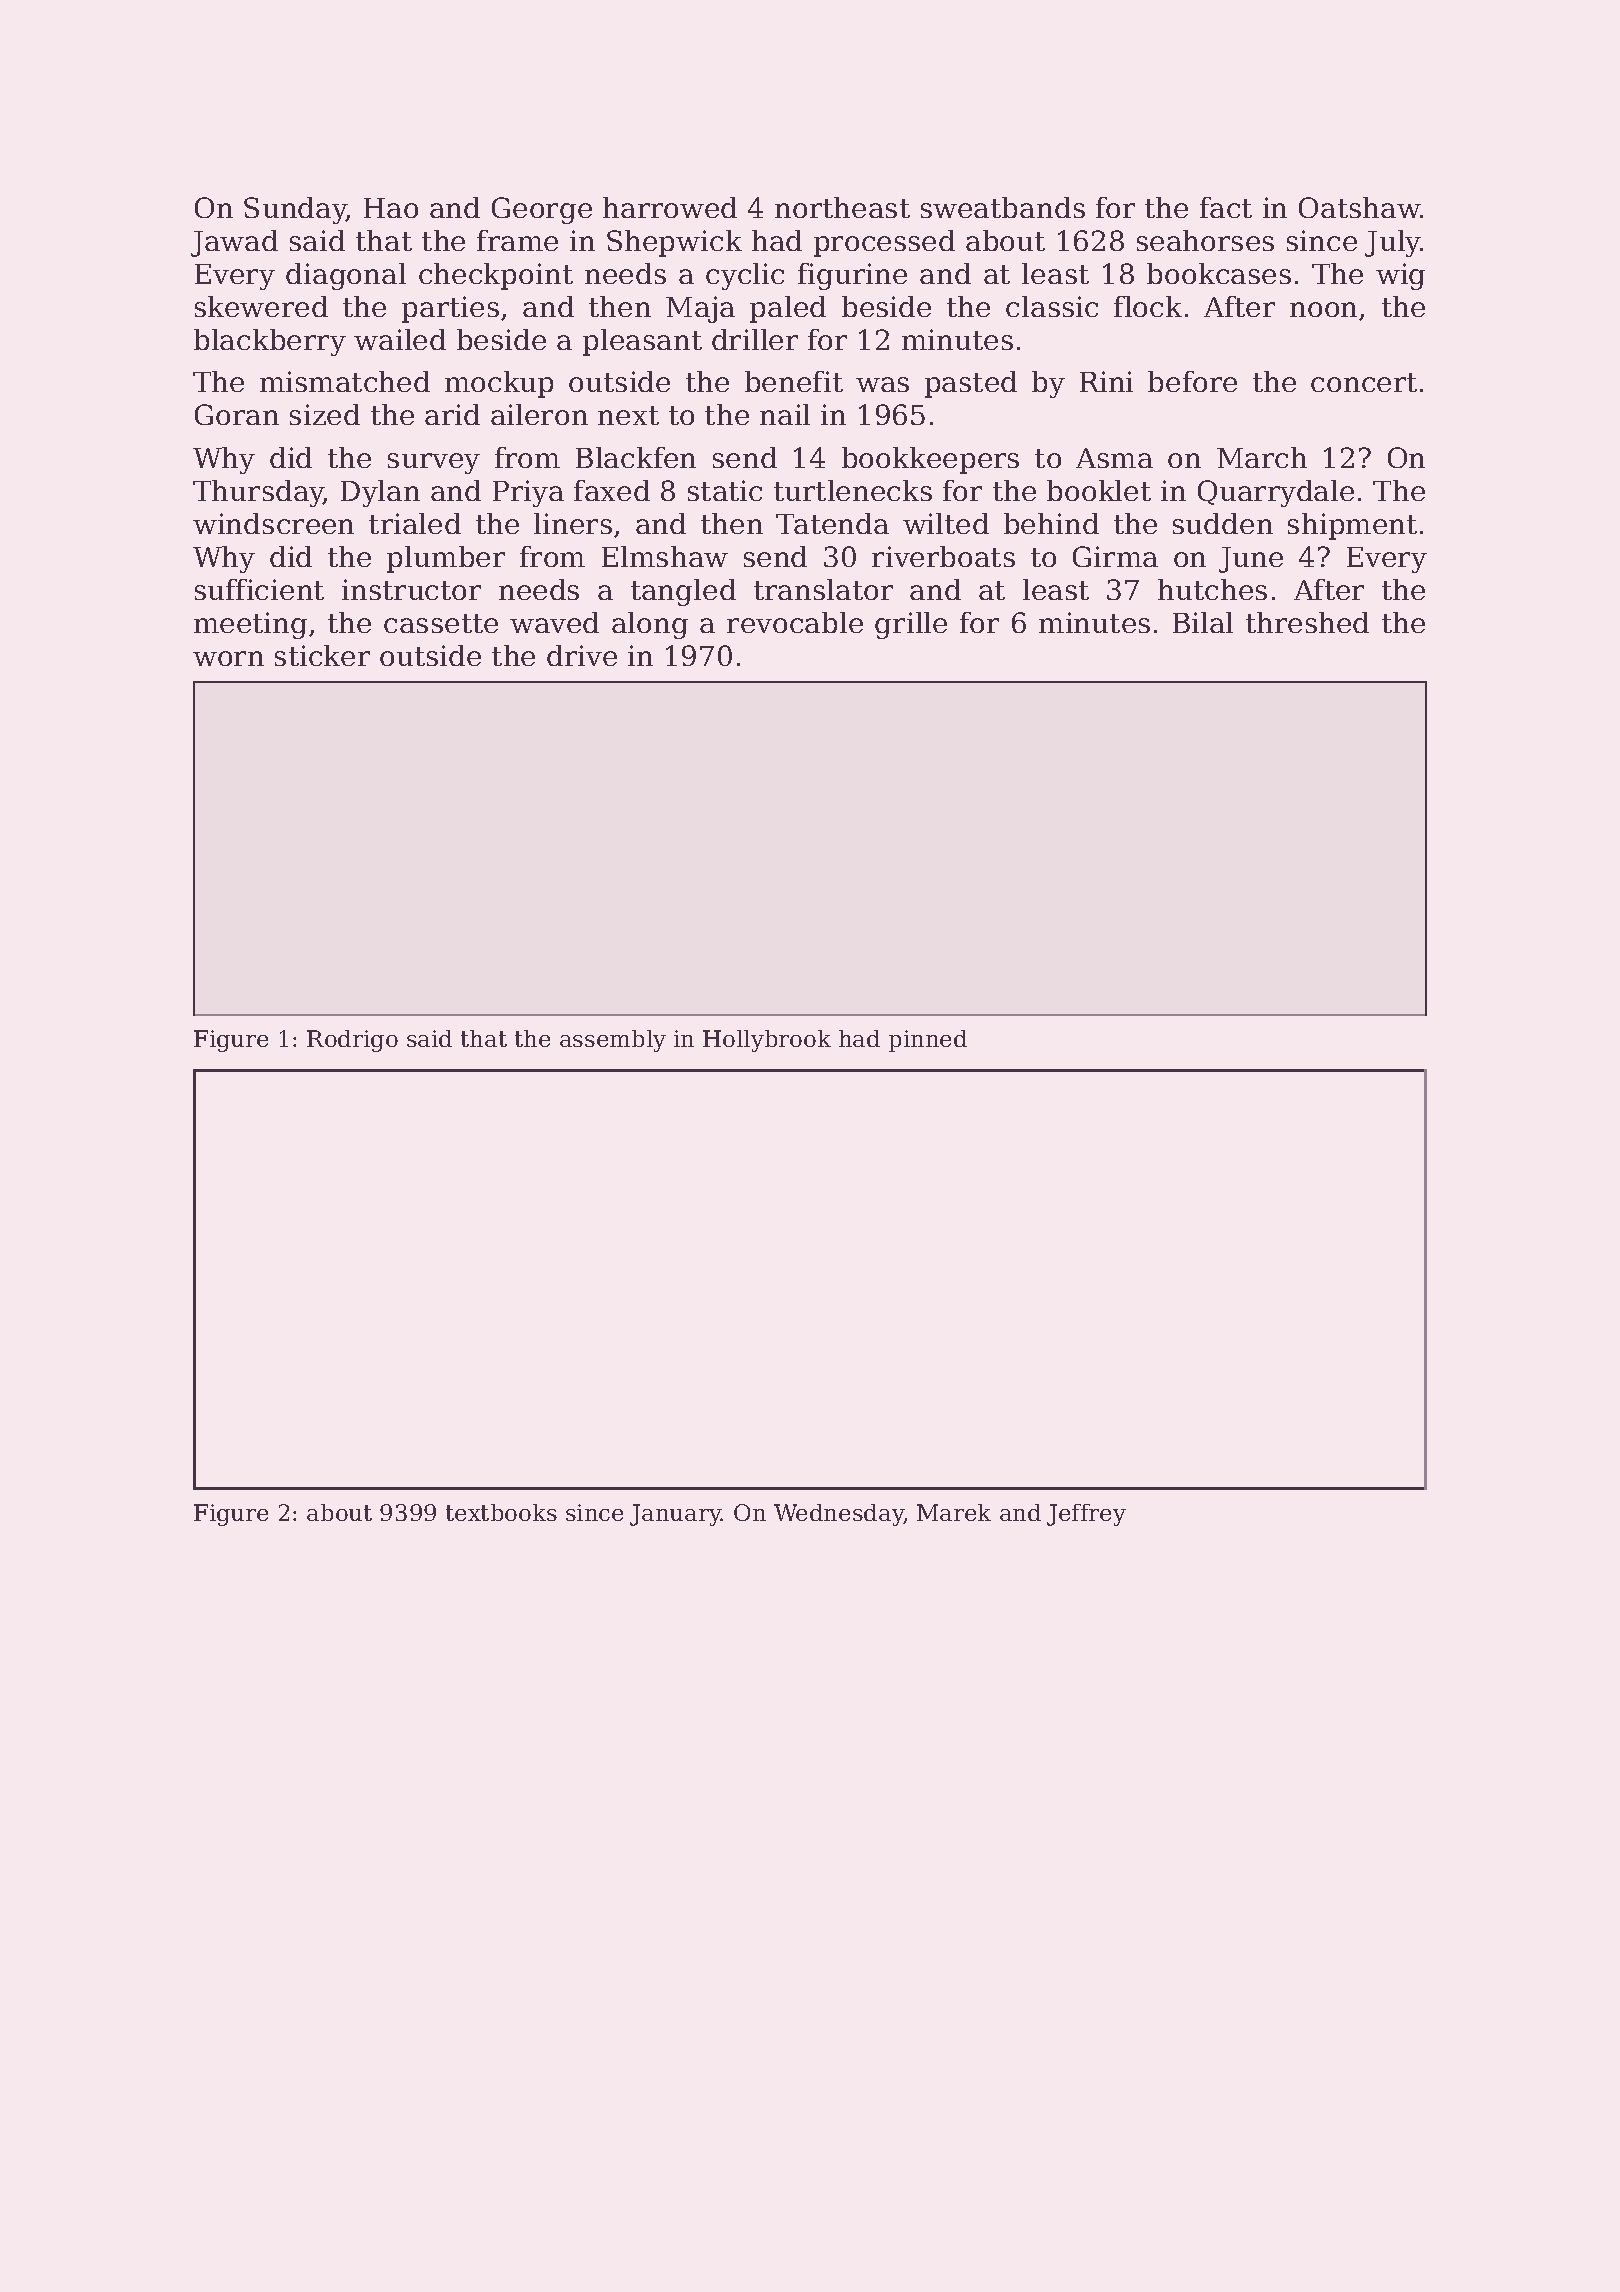  Describe the element at coordinates (676, 1515) in the page. I see `January` at that location.
